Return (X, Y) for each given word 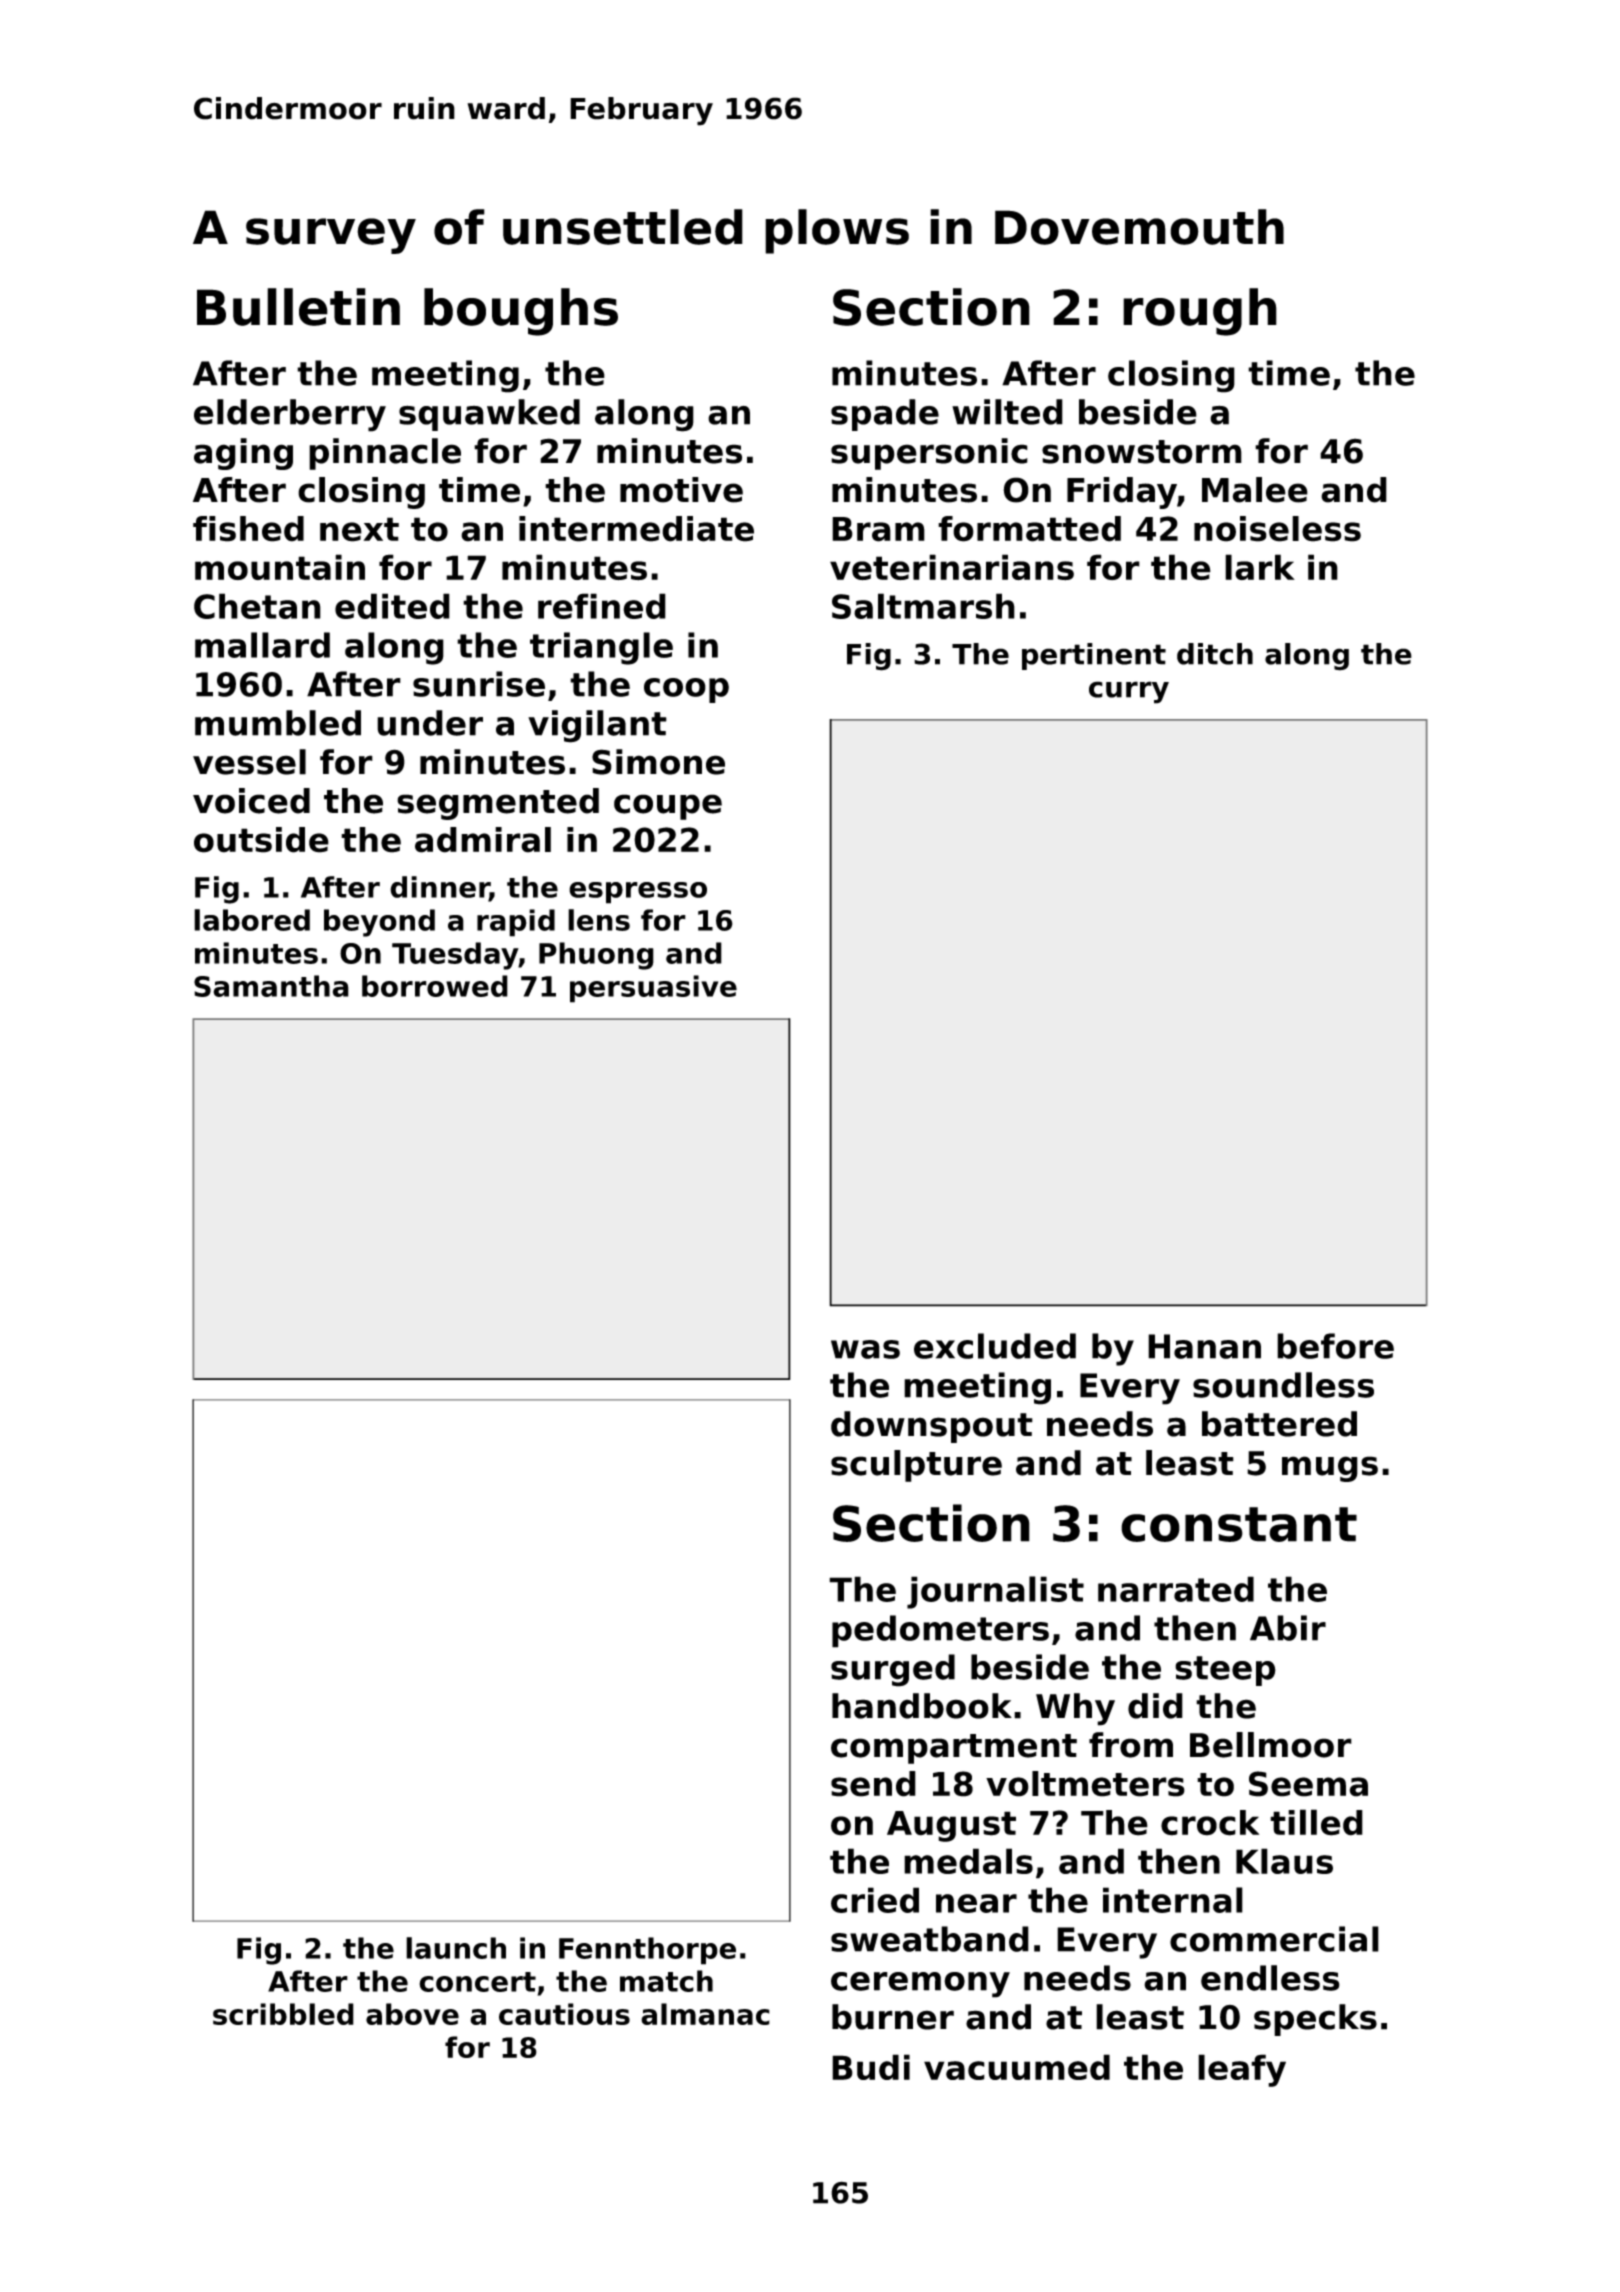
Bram (878, 529)
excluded (995, 1346)
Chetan (257, 606)
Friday (1122, 493)
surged (893, 1670)
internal (1173, 1900)
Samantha (271, 986)
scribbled (283, 2014)
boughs (521, 312)
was (865, 1349)
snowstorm (1142, 452)
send (873, 1784)
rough (1200, 312)
